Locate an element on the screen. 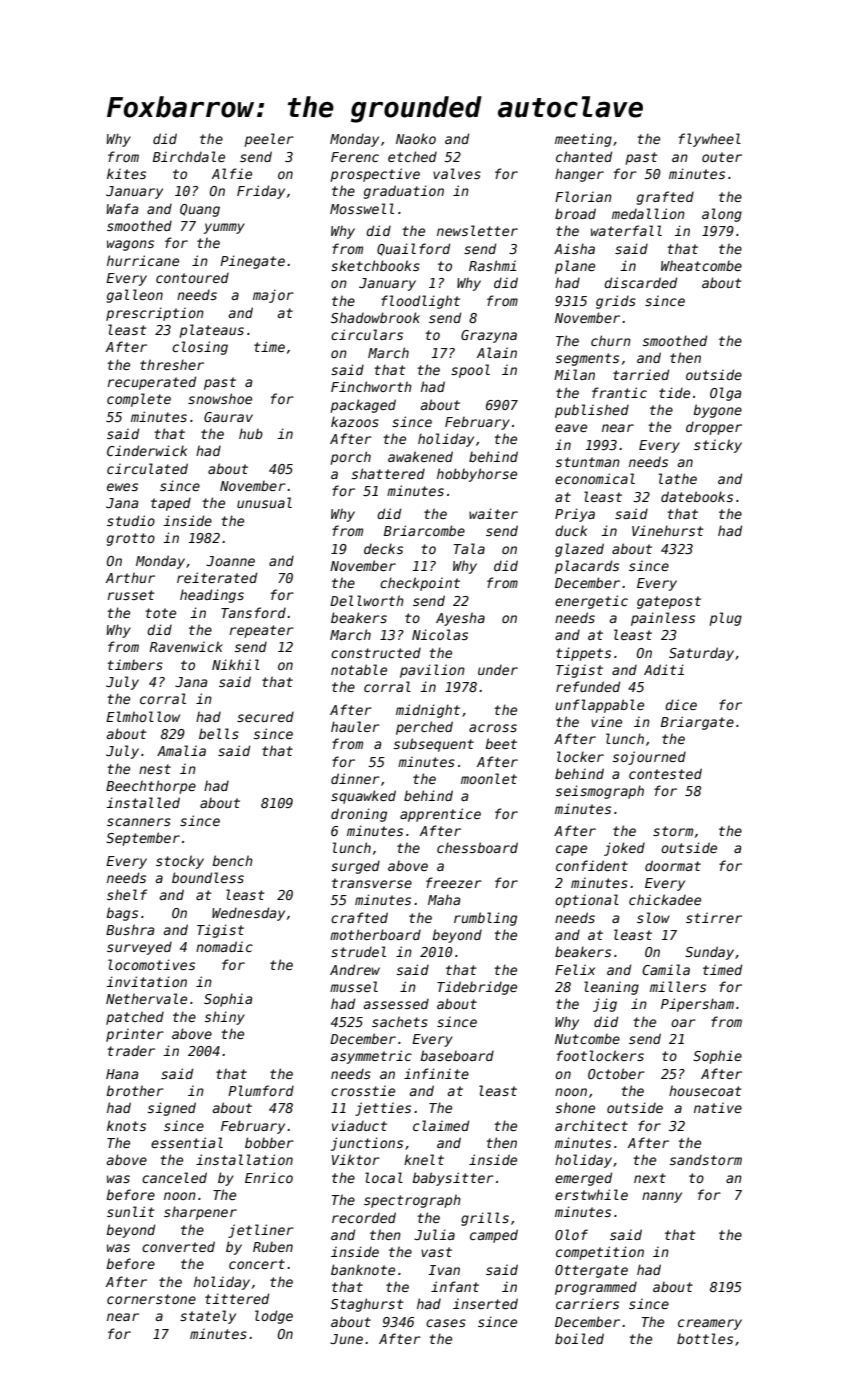  Pinegate is located at coordinates (252, 262).
